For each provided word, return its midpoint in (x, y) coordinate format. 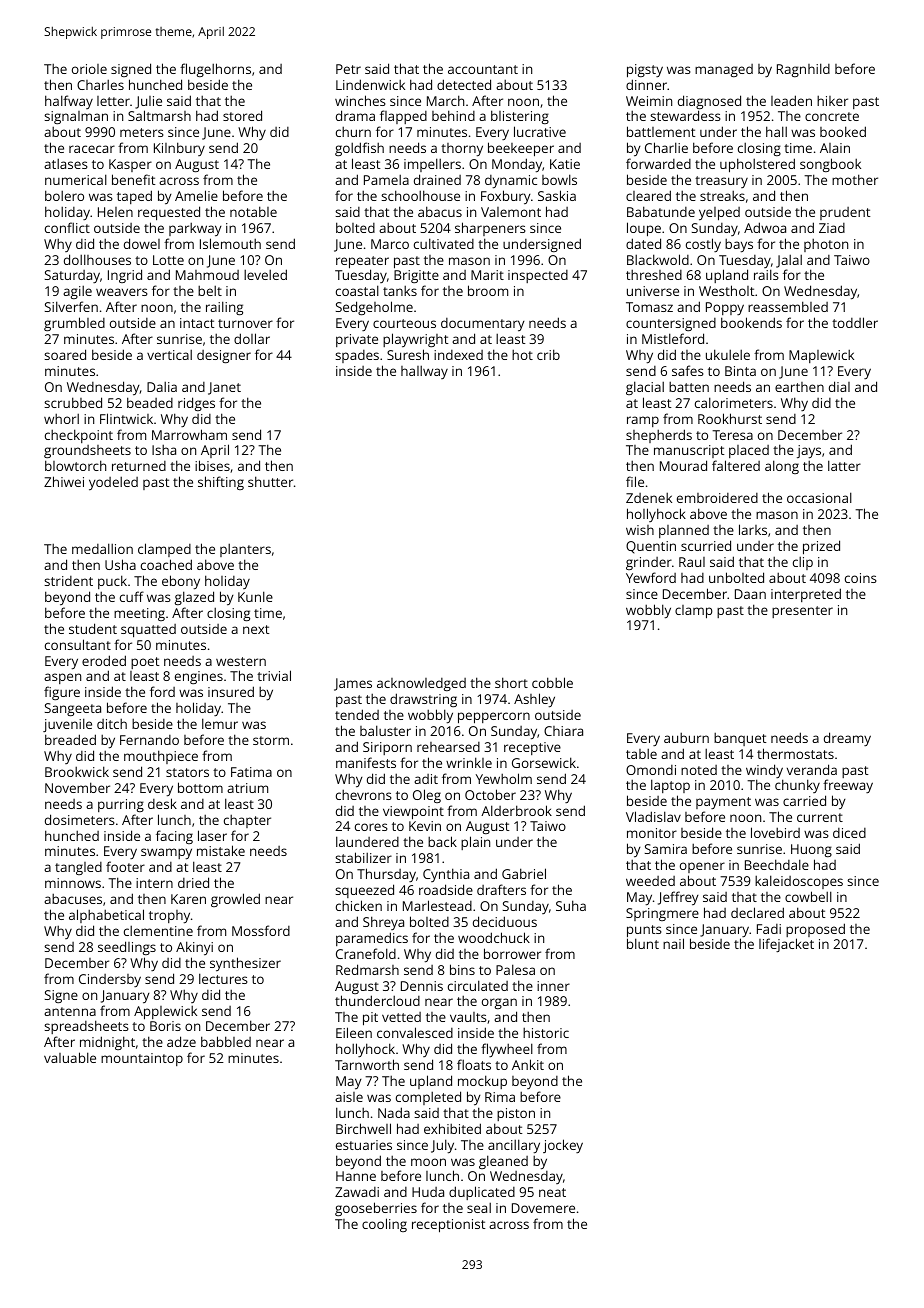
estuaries (364, 1145)
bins (462, 969)
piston (516, 1114)
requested (169, 213)
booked (843, 131)
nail (673, 943)
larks (753, 529)
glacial (645, 388)
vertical (169, 354)
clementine (158, 930)
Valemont (511, 212)
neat (552, 1192)
